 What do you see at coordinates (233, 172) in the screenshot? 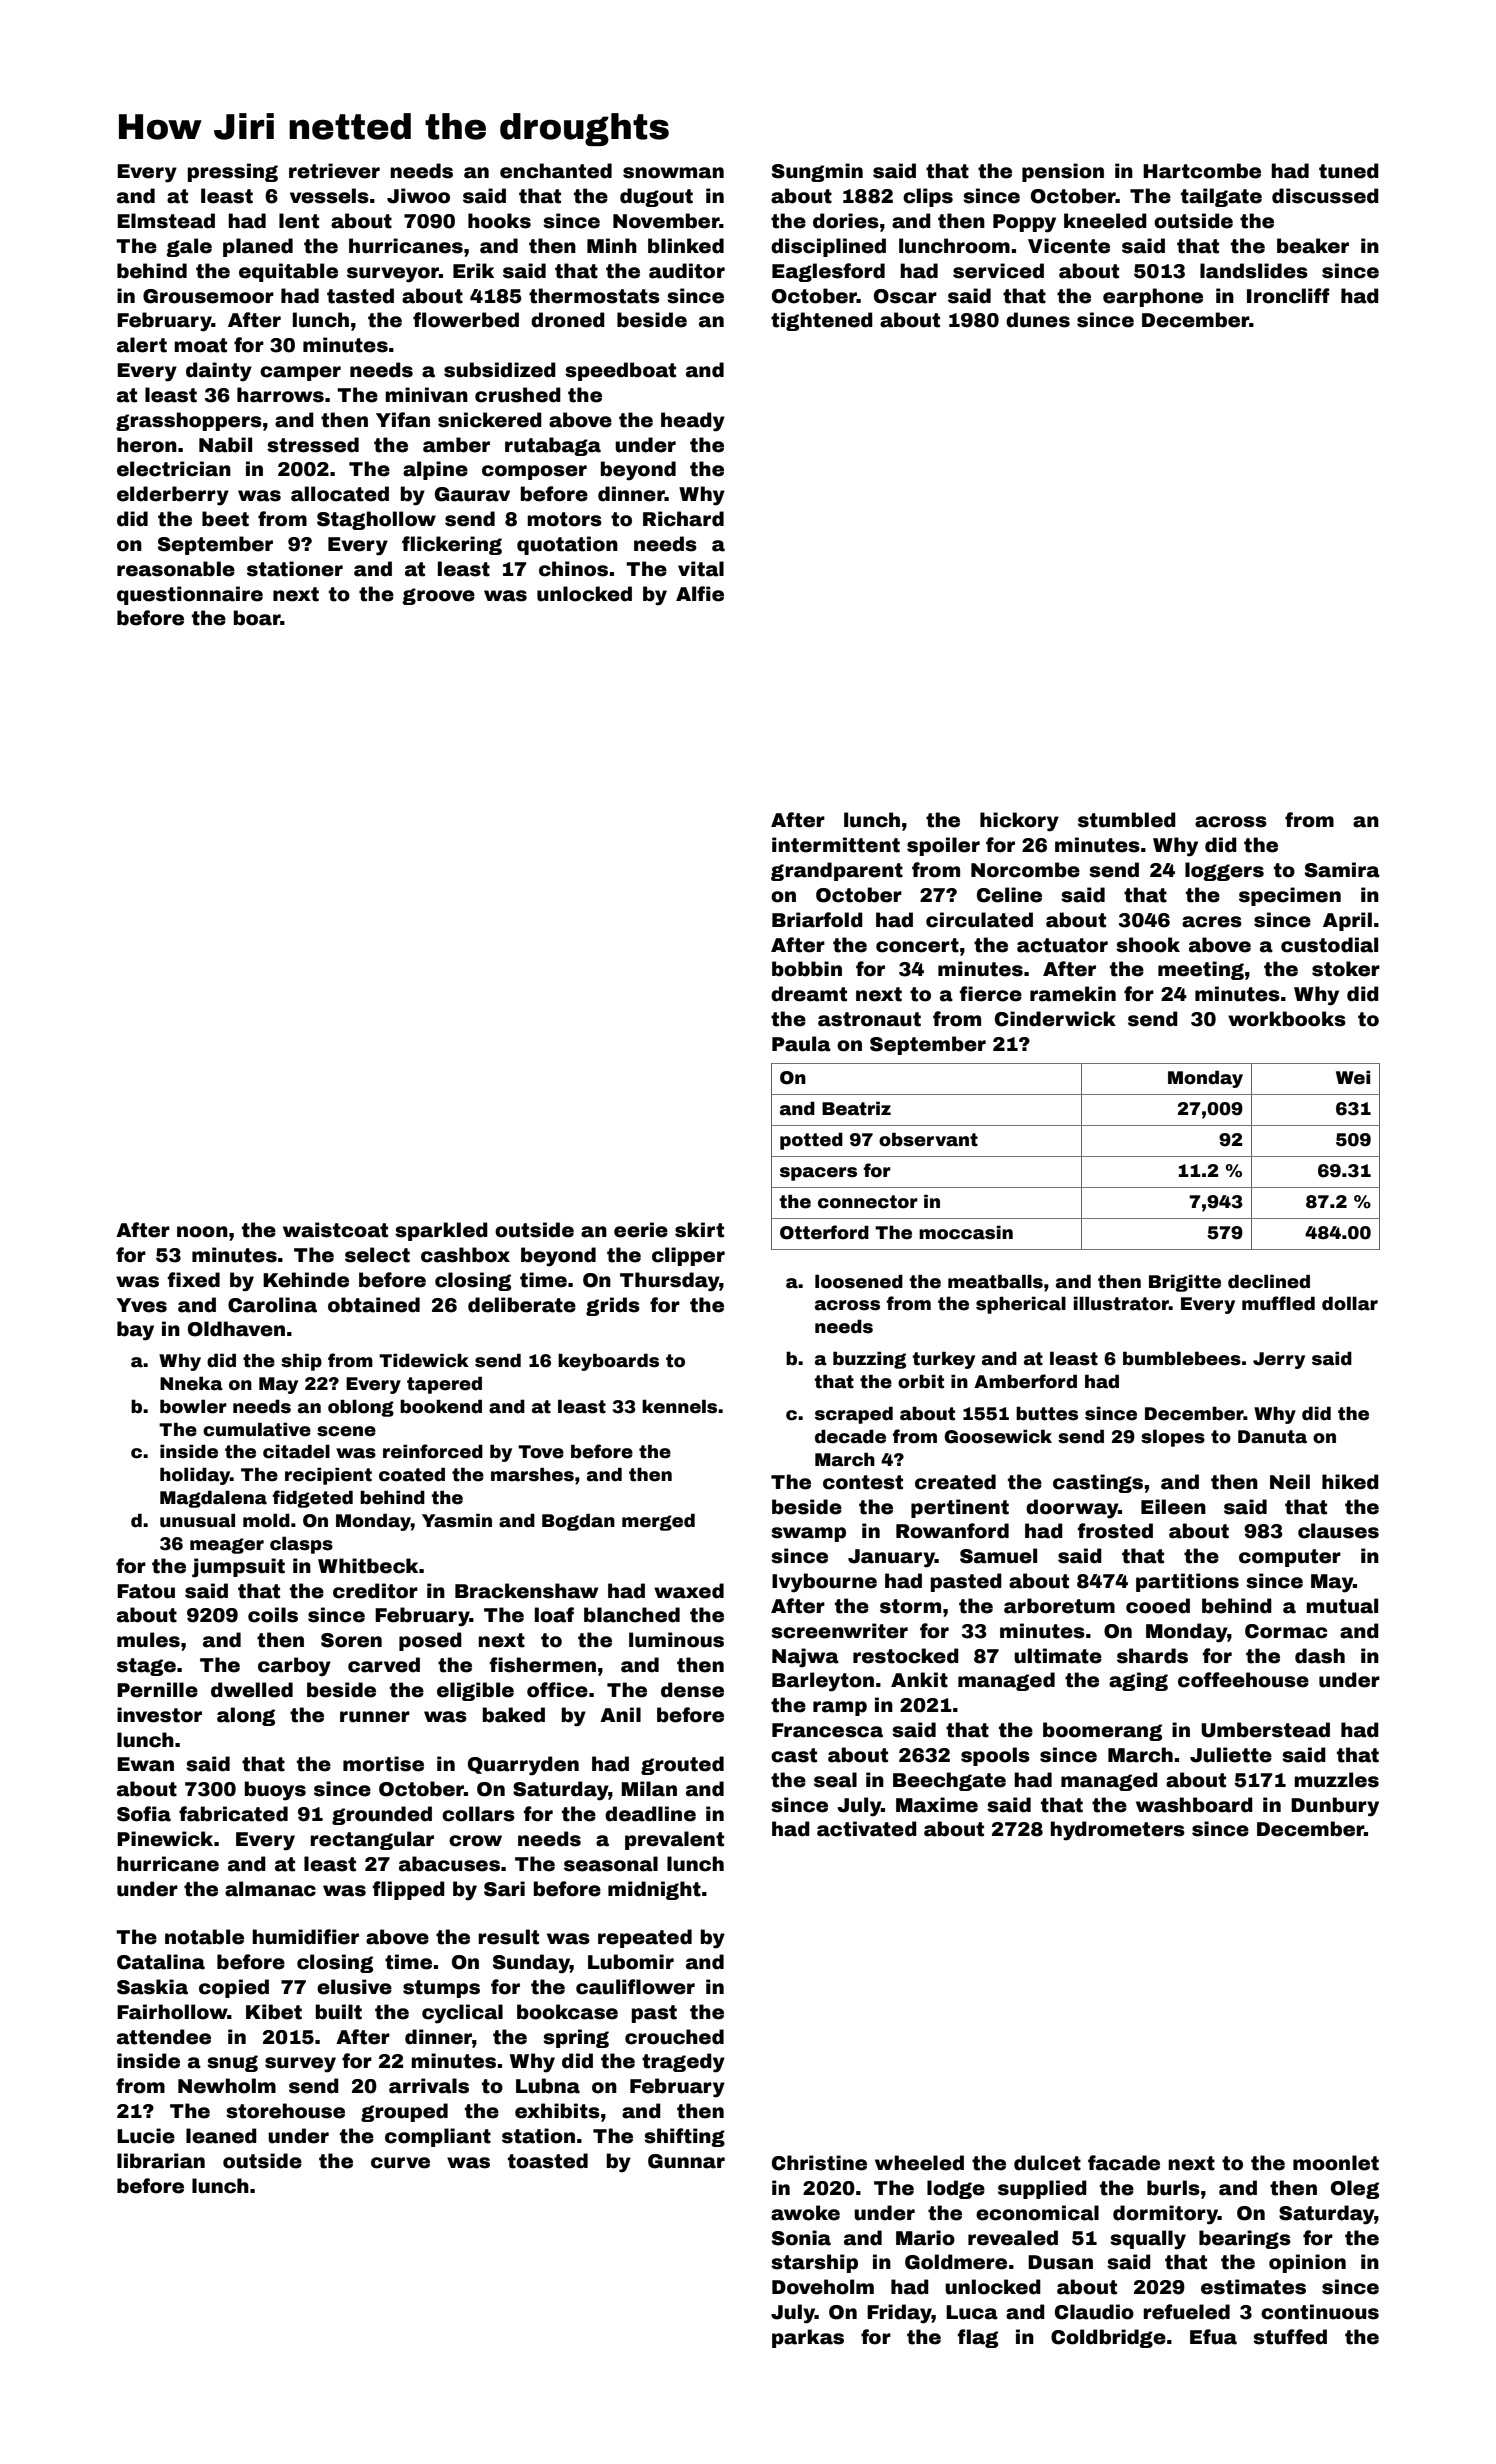
I see `pressing` at bounding box center [233, 172].
